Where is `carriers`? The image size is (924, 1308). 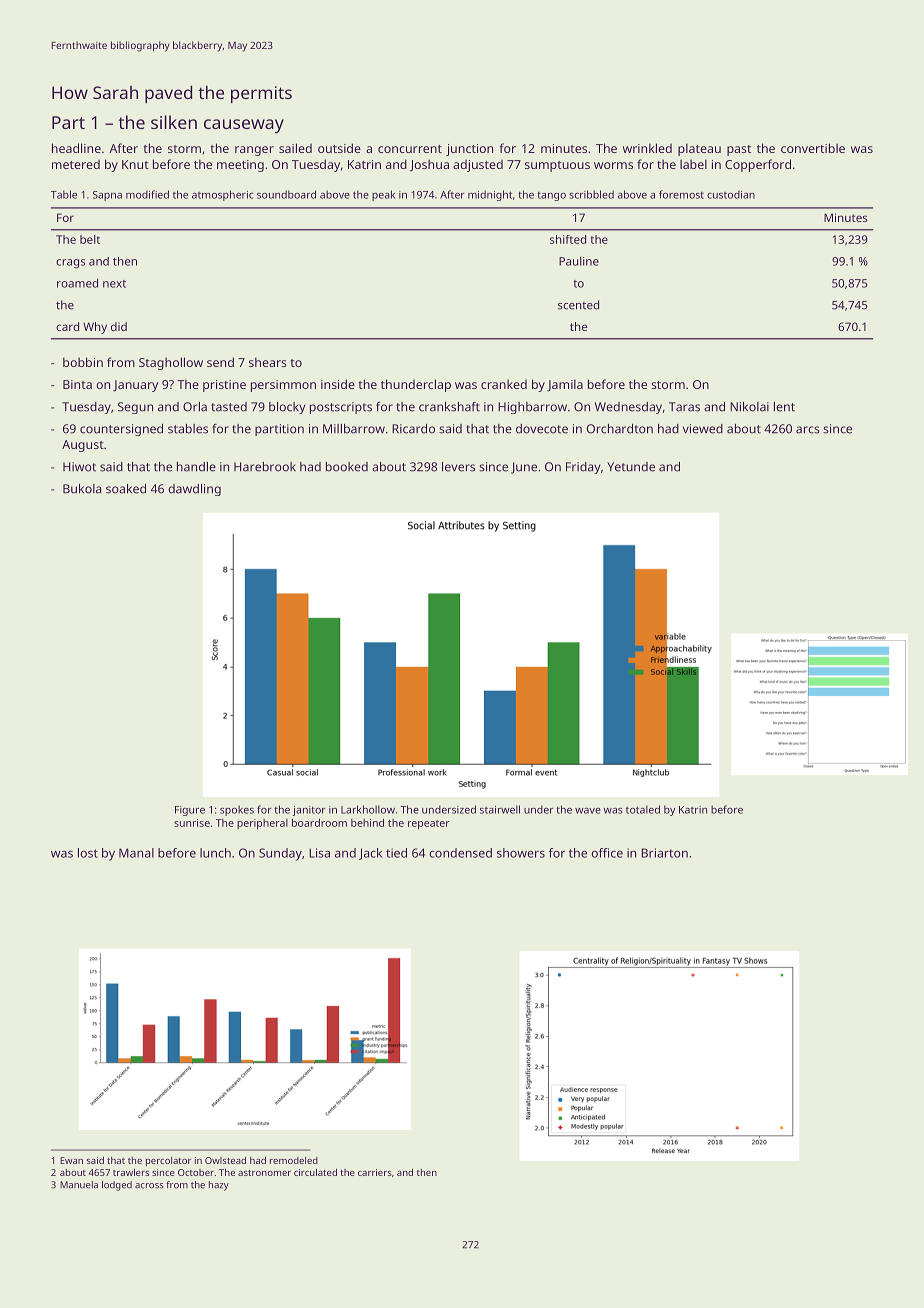 carriers is located at coordinates (375, 1172).
